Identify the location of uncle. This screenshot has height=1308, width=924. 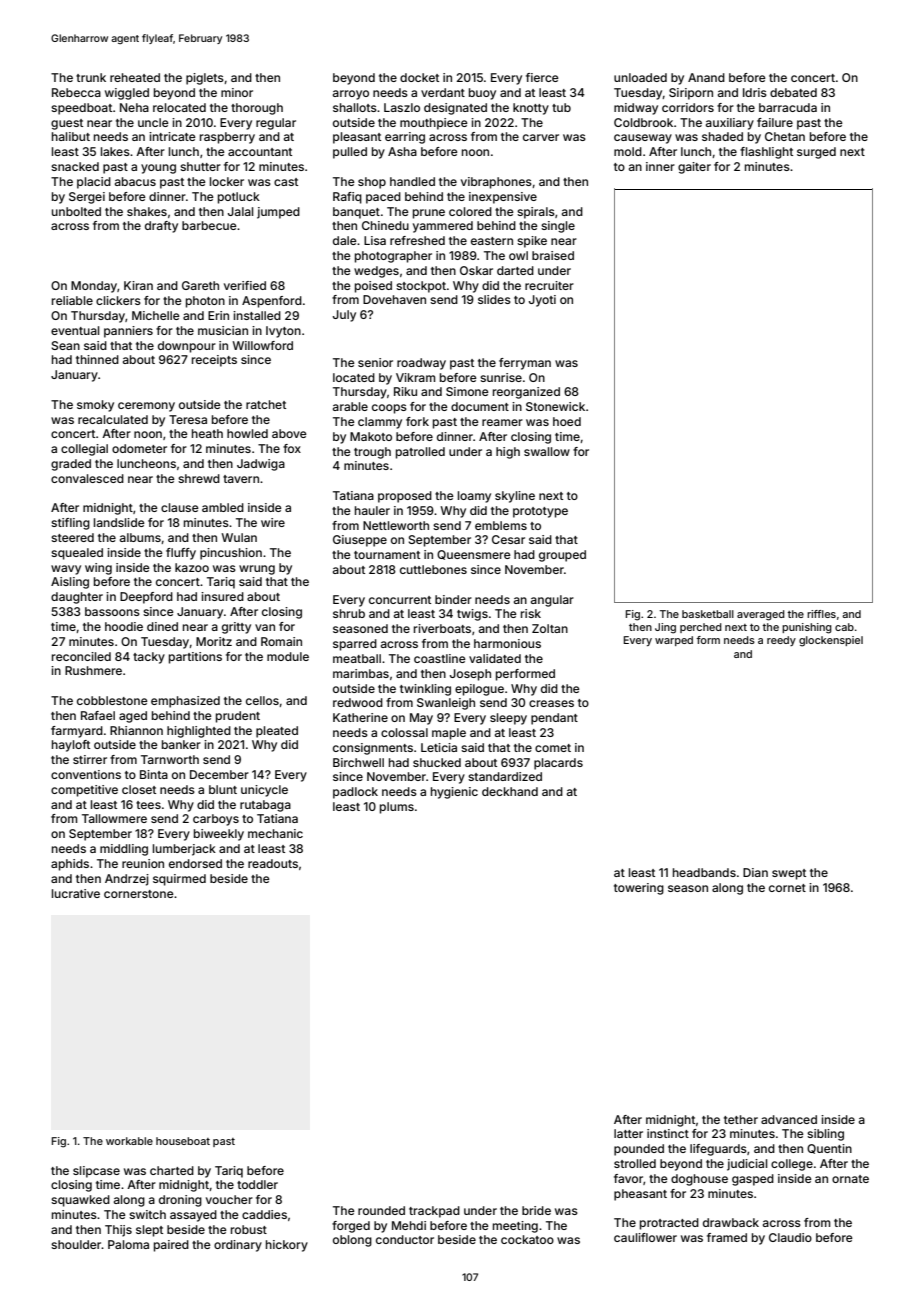
(153, 122).
